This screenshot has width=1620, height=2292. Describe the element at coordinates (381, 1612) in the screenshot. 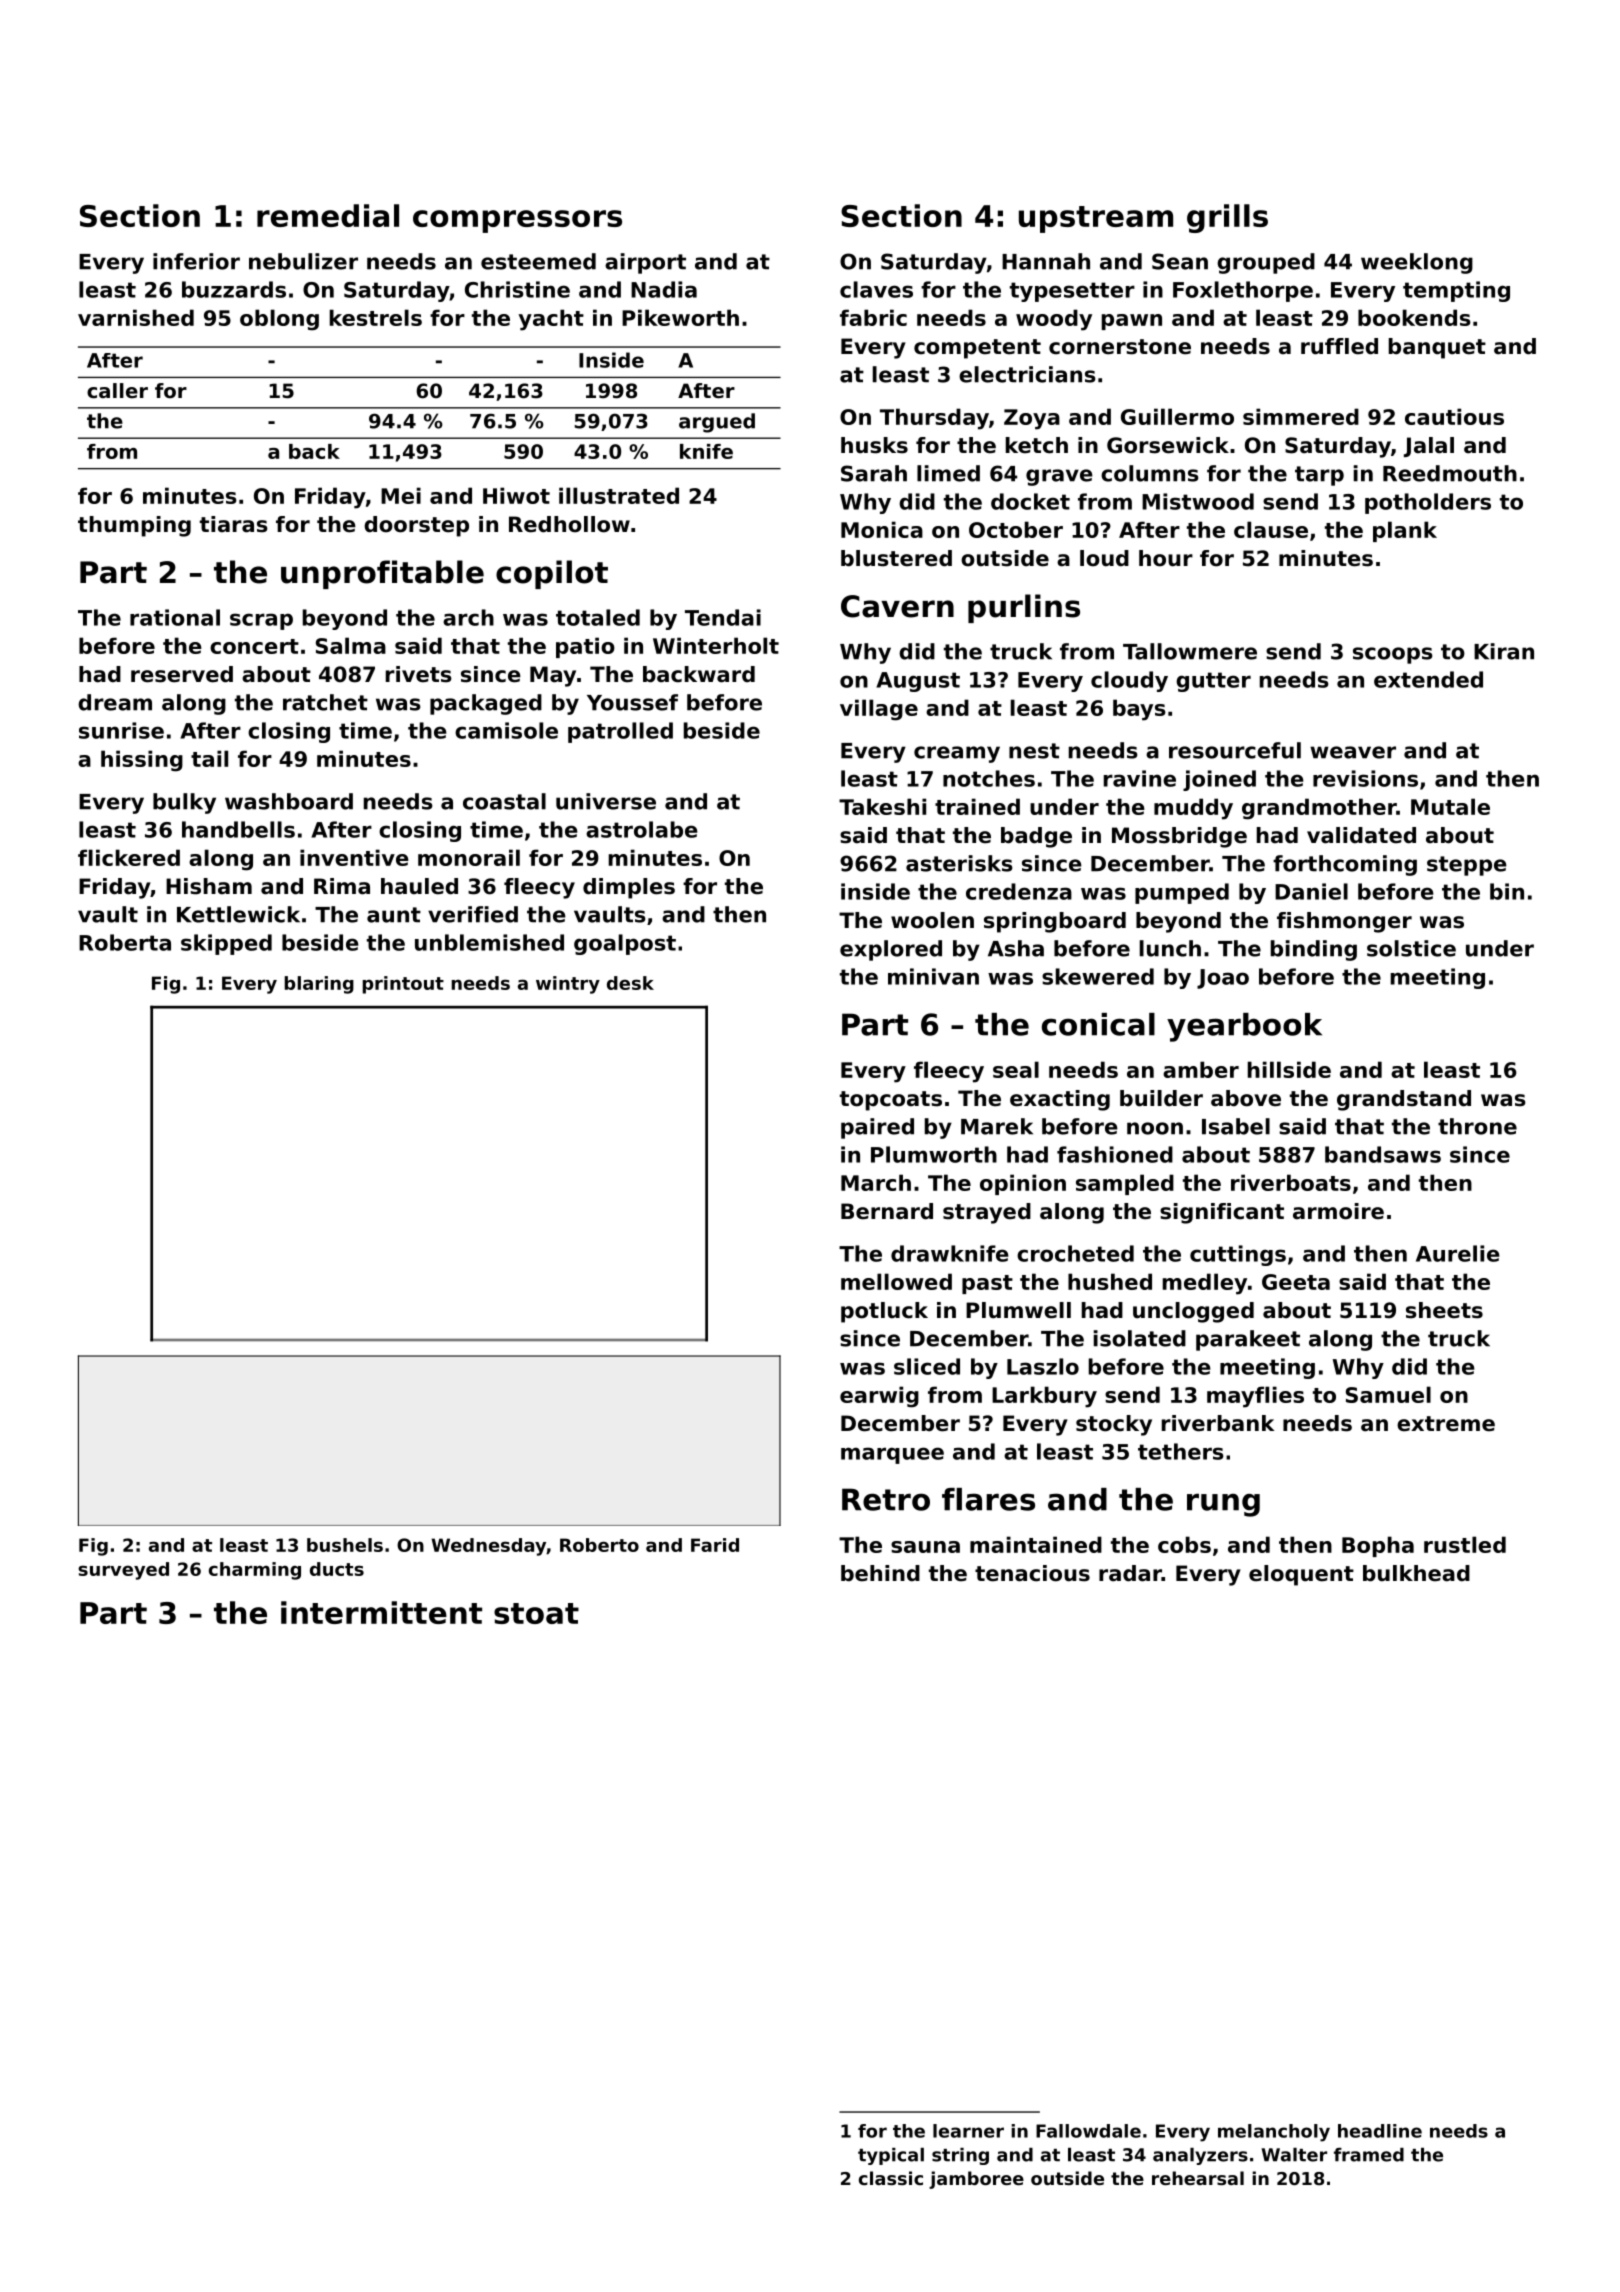

I see `intermittent` at that location.
